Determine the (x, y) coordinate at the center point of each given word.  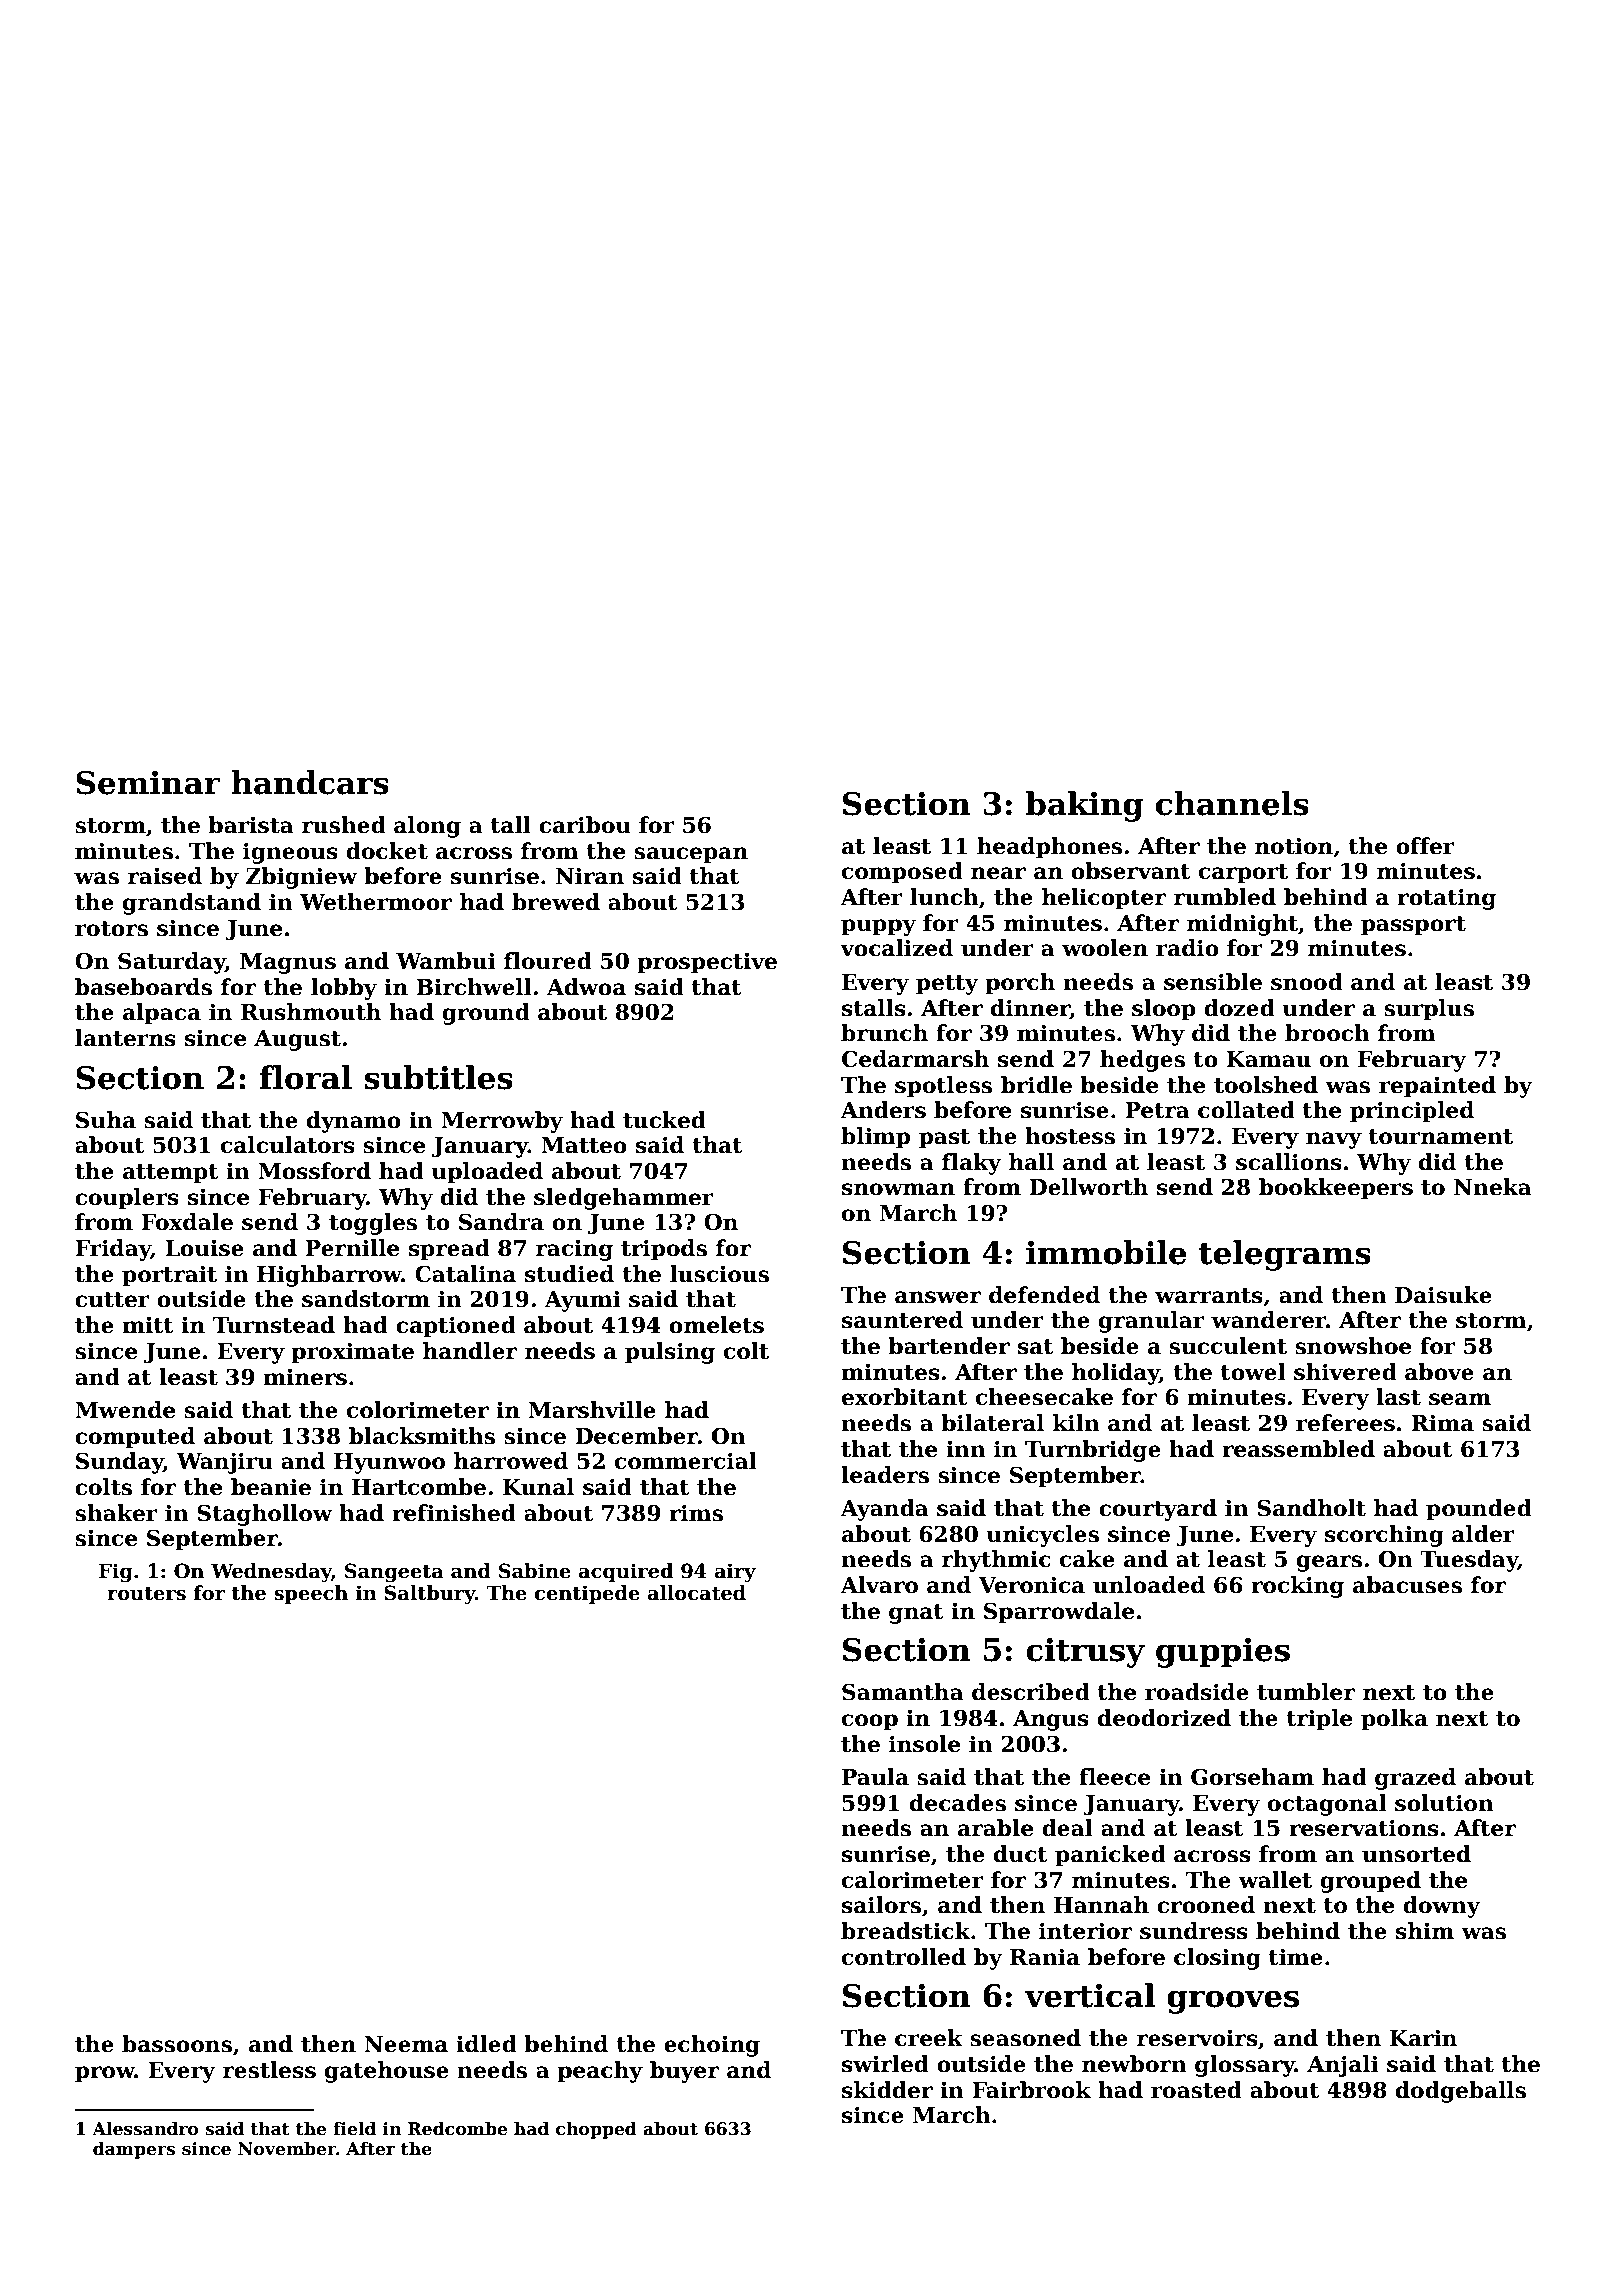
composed (902, 873)
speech (311, 1594)
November (287, 2149)
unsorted (1416, 1854)
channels (1232, 803)
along (427, 827)
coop (870, 1722)
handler (470, 1351)
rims (696, 1513)
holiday (1116, 1374)
